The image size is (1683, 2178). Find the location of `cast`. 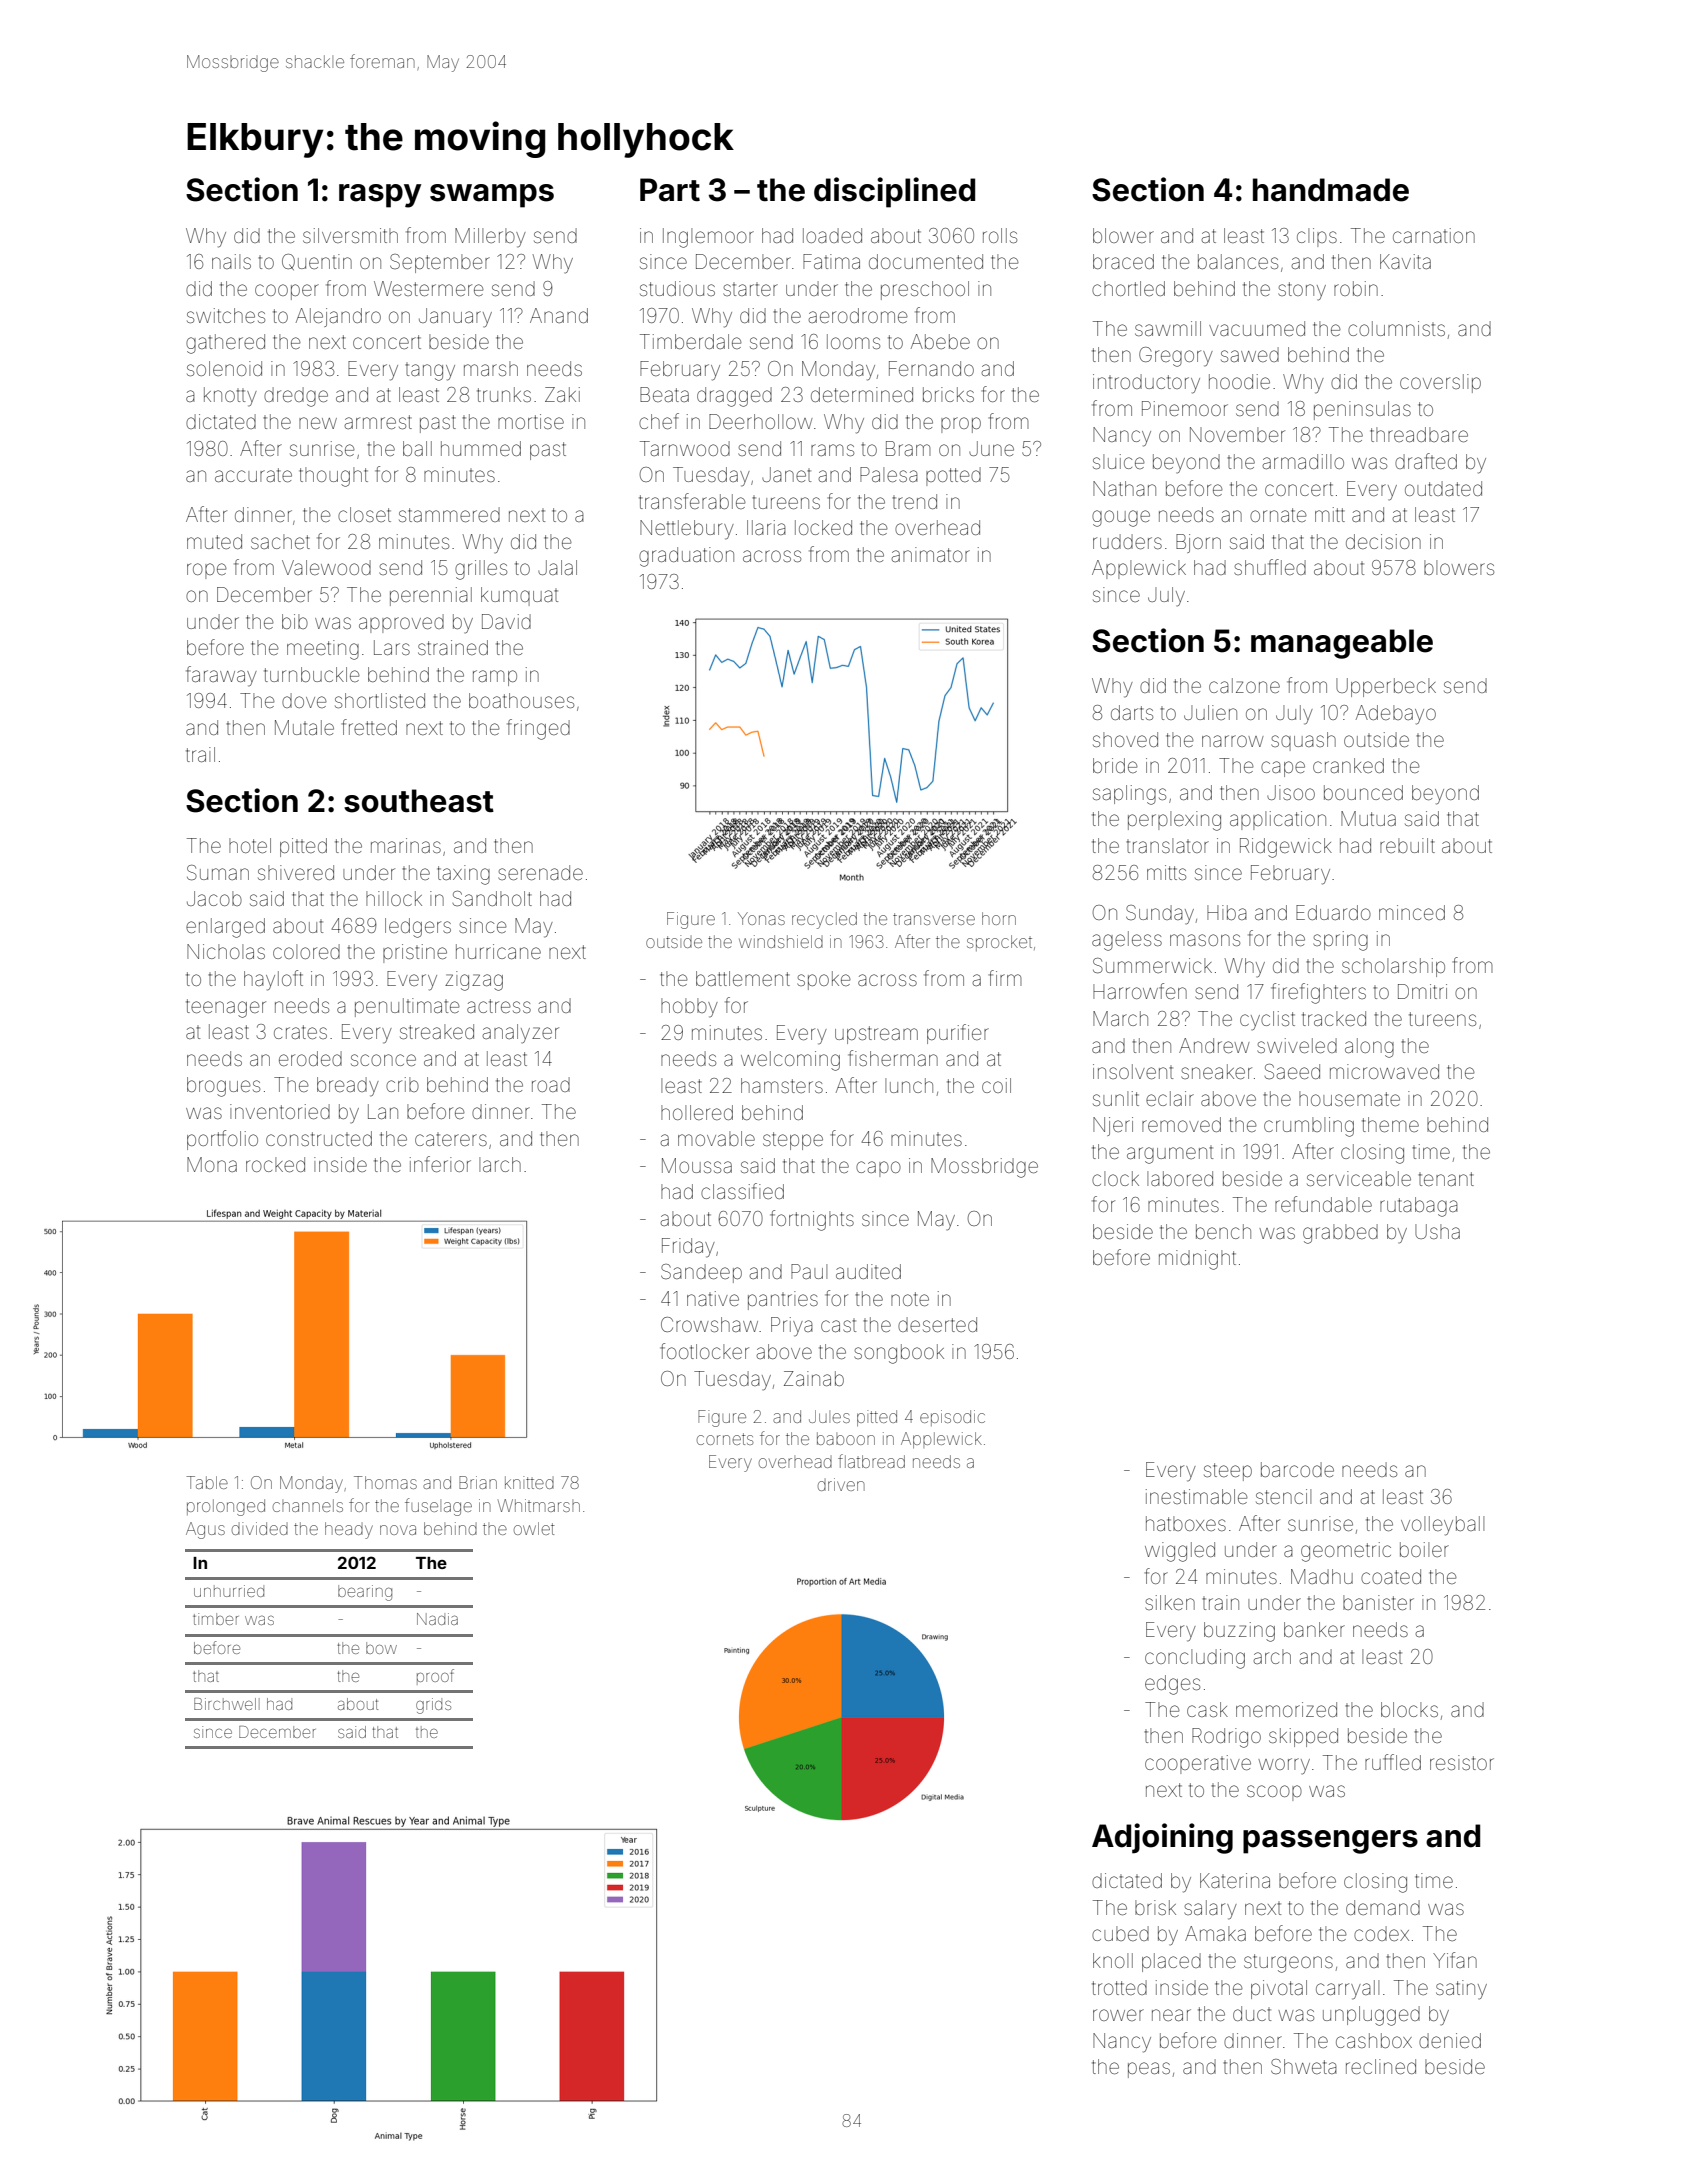

cast is located at coordinates (838, 1325).
